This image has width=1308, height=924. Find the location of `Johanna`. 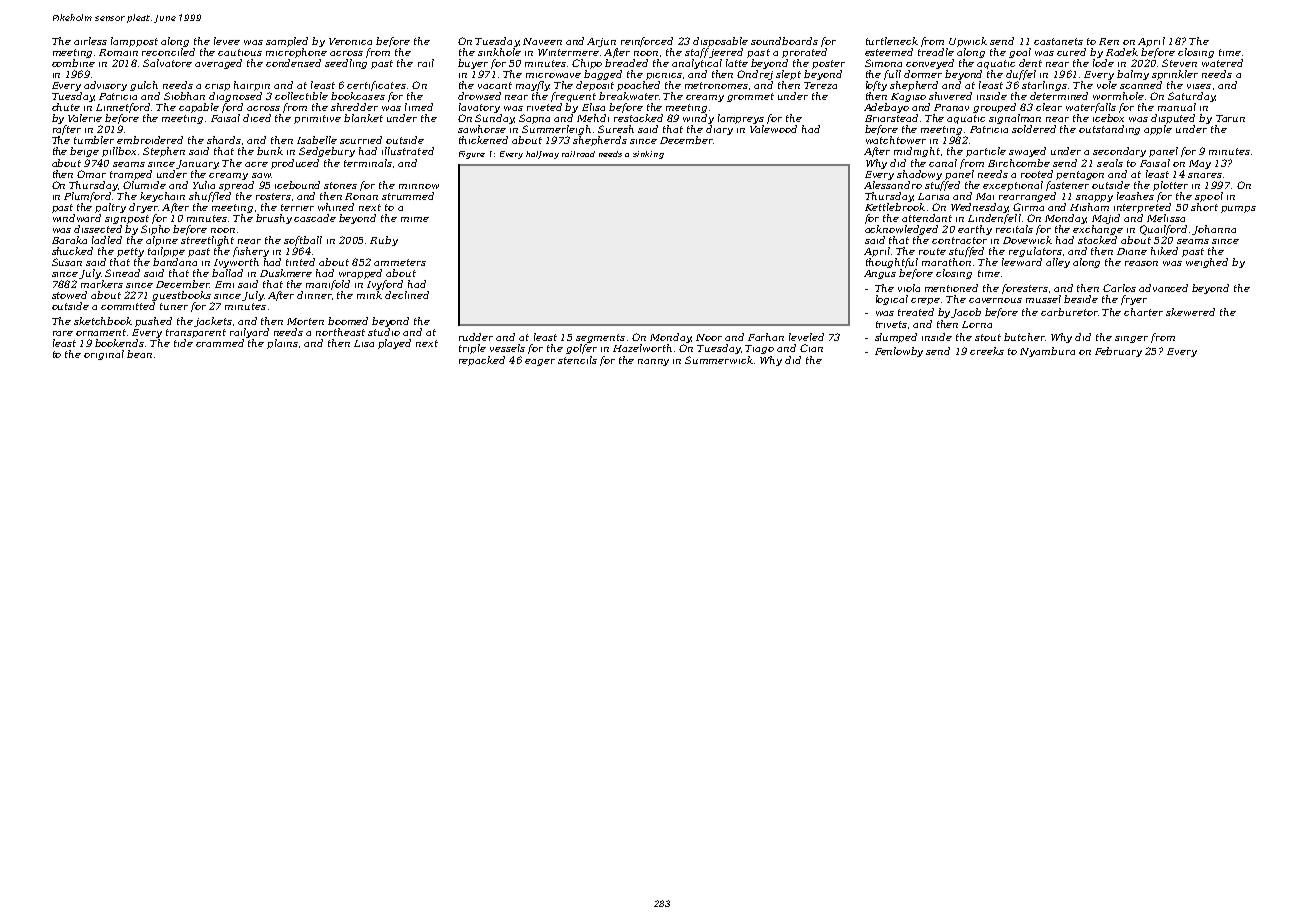

Johanna is located at coordinates (1214, 230).
